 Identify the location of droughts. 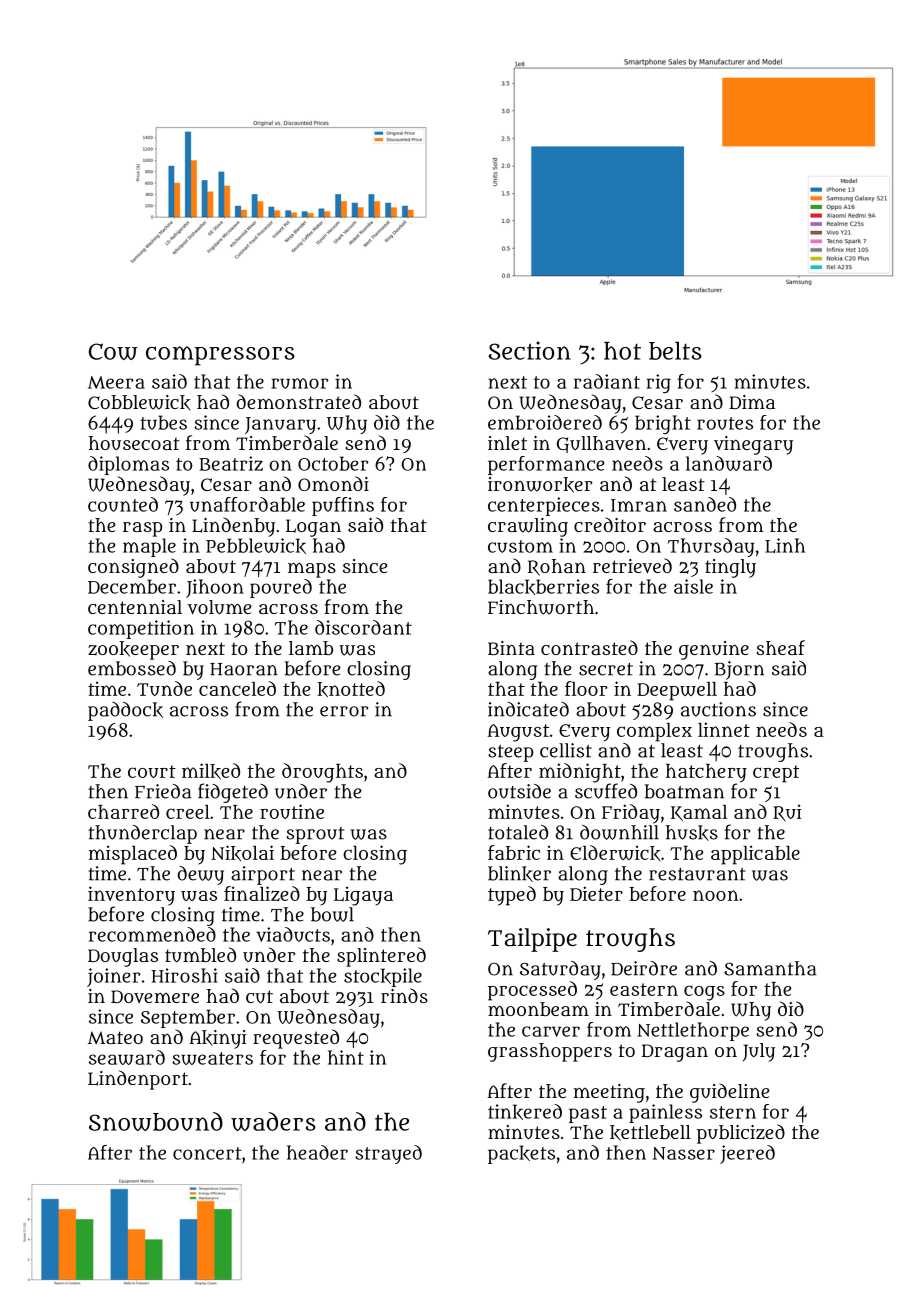
(322, 773).
